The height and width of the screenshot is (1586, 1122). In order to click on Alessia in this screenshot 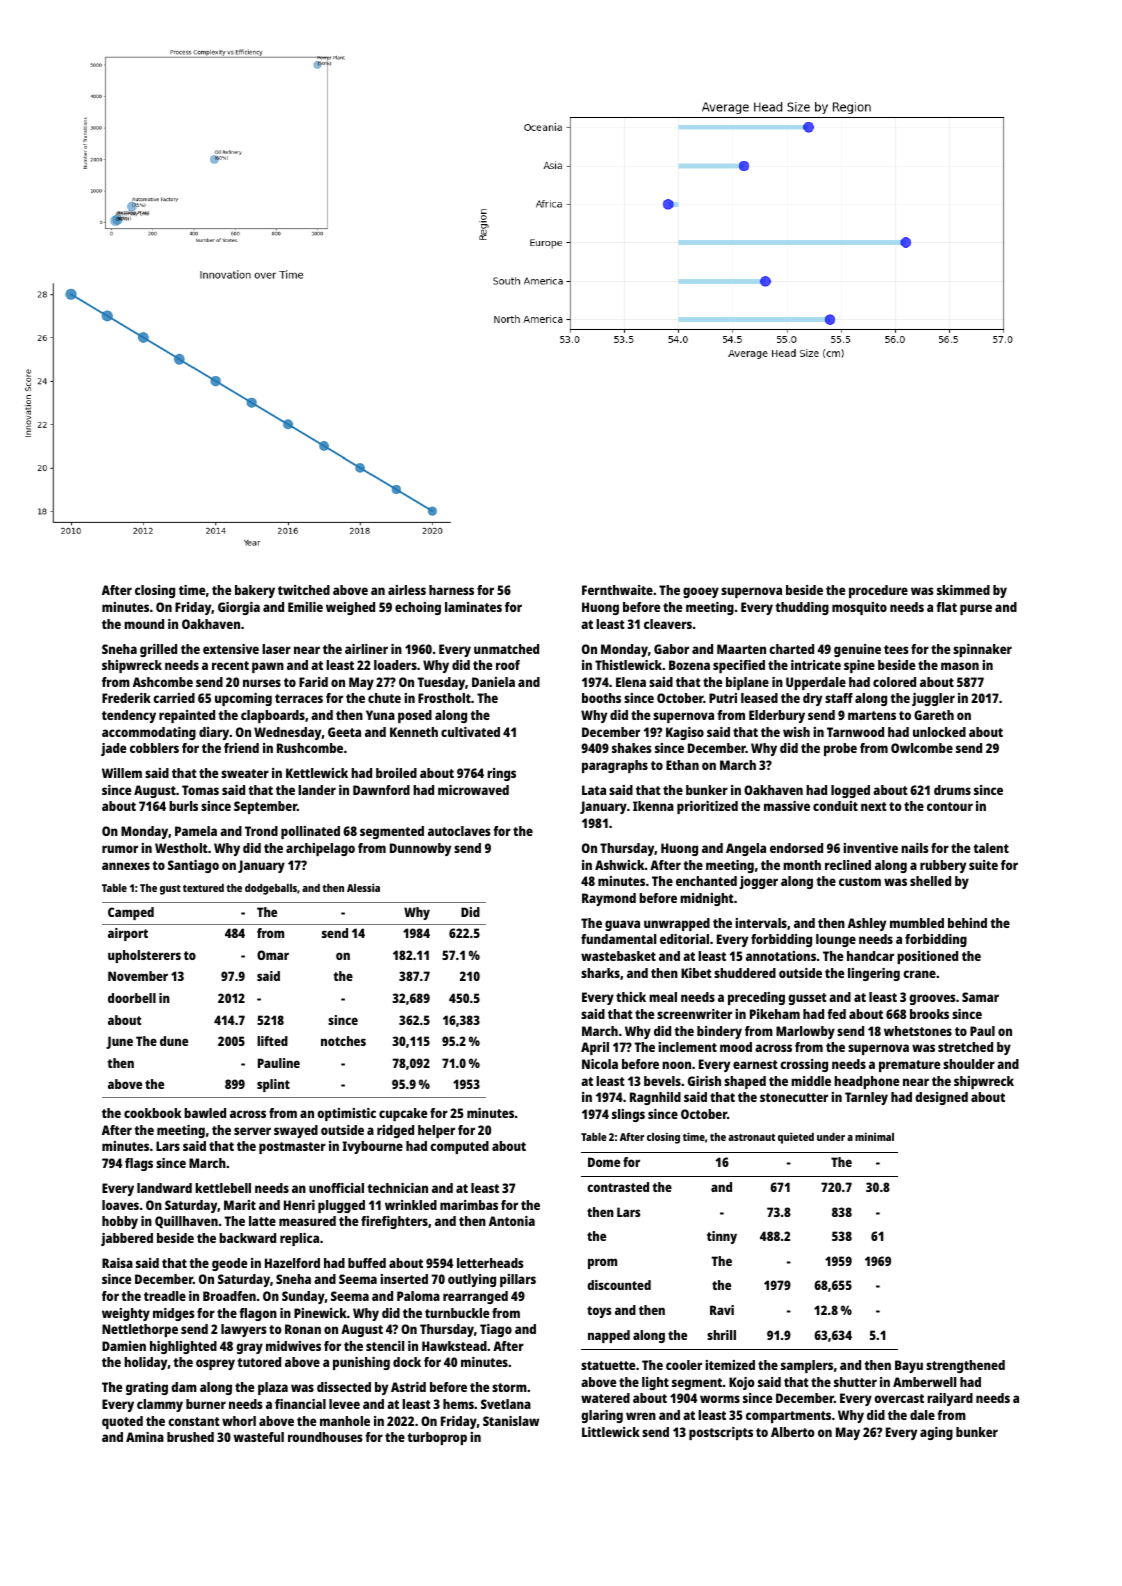, I will do `click(363, 887)`.
